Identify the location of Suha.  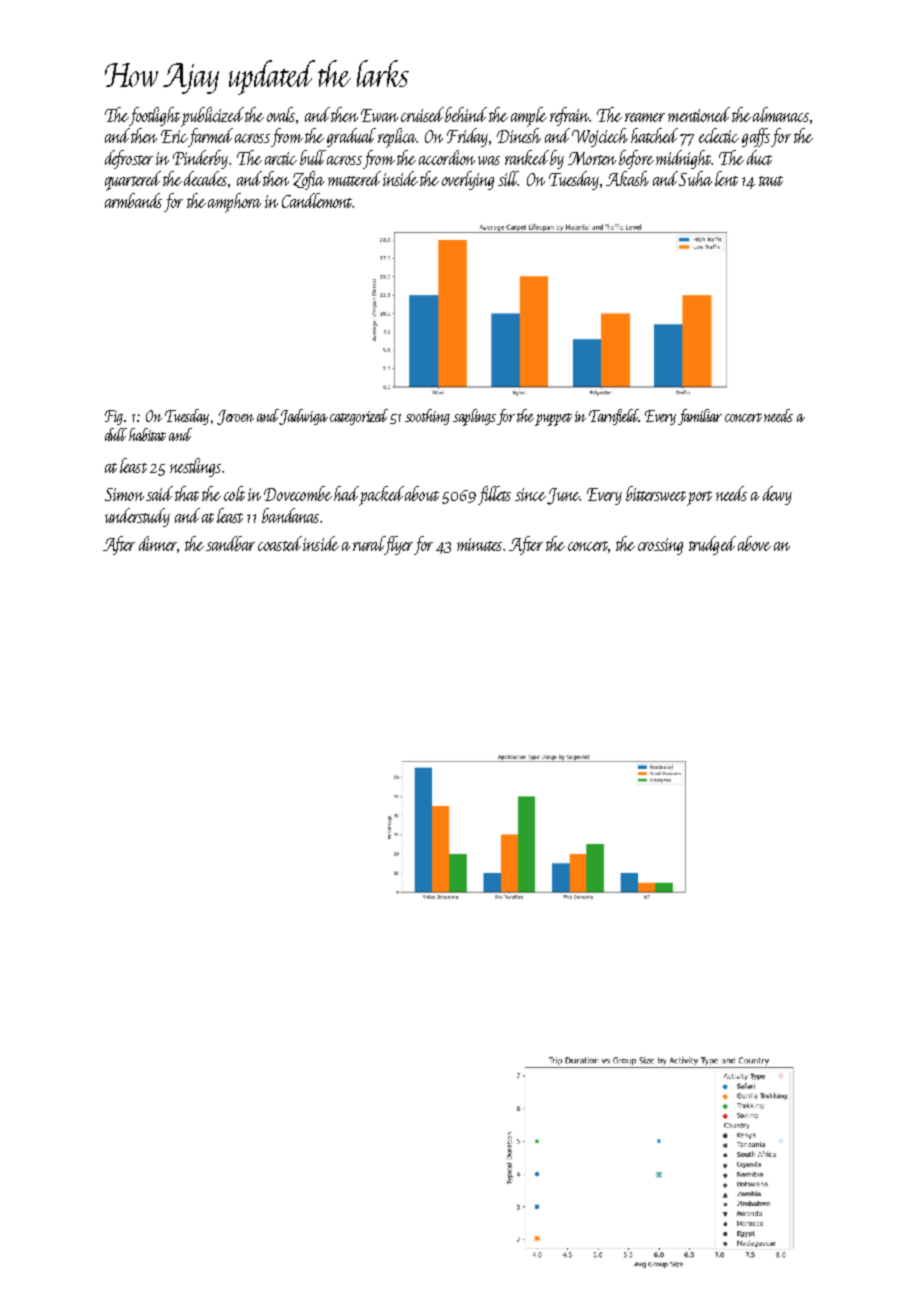
(695, 178).
